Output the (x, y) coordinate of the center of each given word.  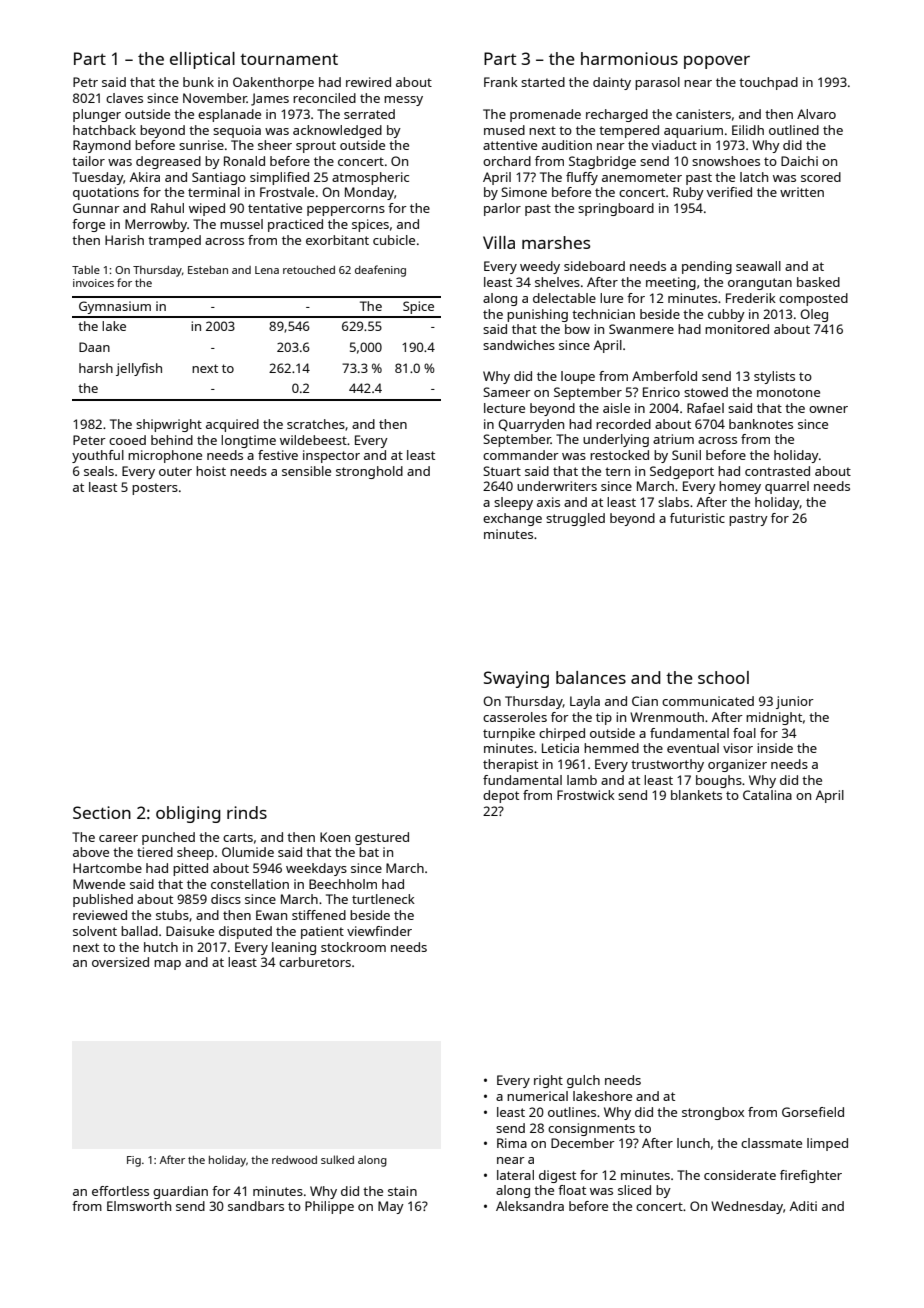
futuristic (697, 518)
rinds (247, 812)
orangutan (760, 284)
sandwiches (519, 345)
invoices (93, 283)
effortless (120, 1191)
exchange (512, 519)
